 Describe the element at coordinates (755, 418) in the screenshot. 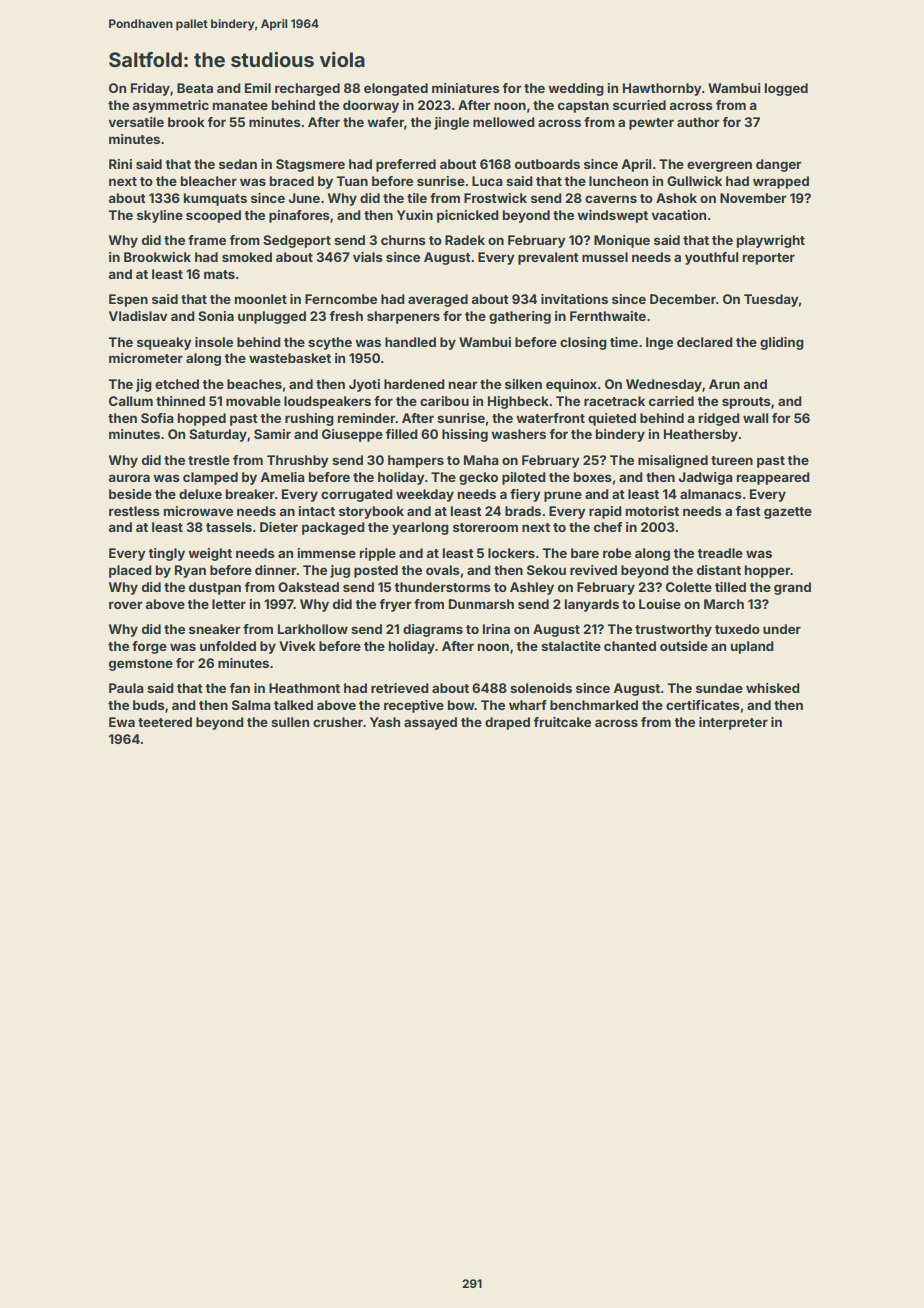

I see `wall` at that location.
